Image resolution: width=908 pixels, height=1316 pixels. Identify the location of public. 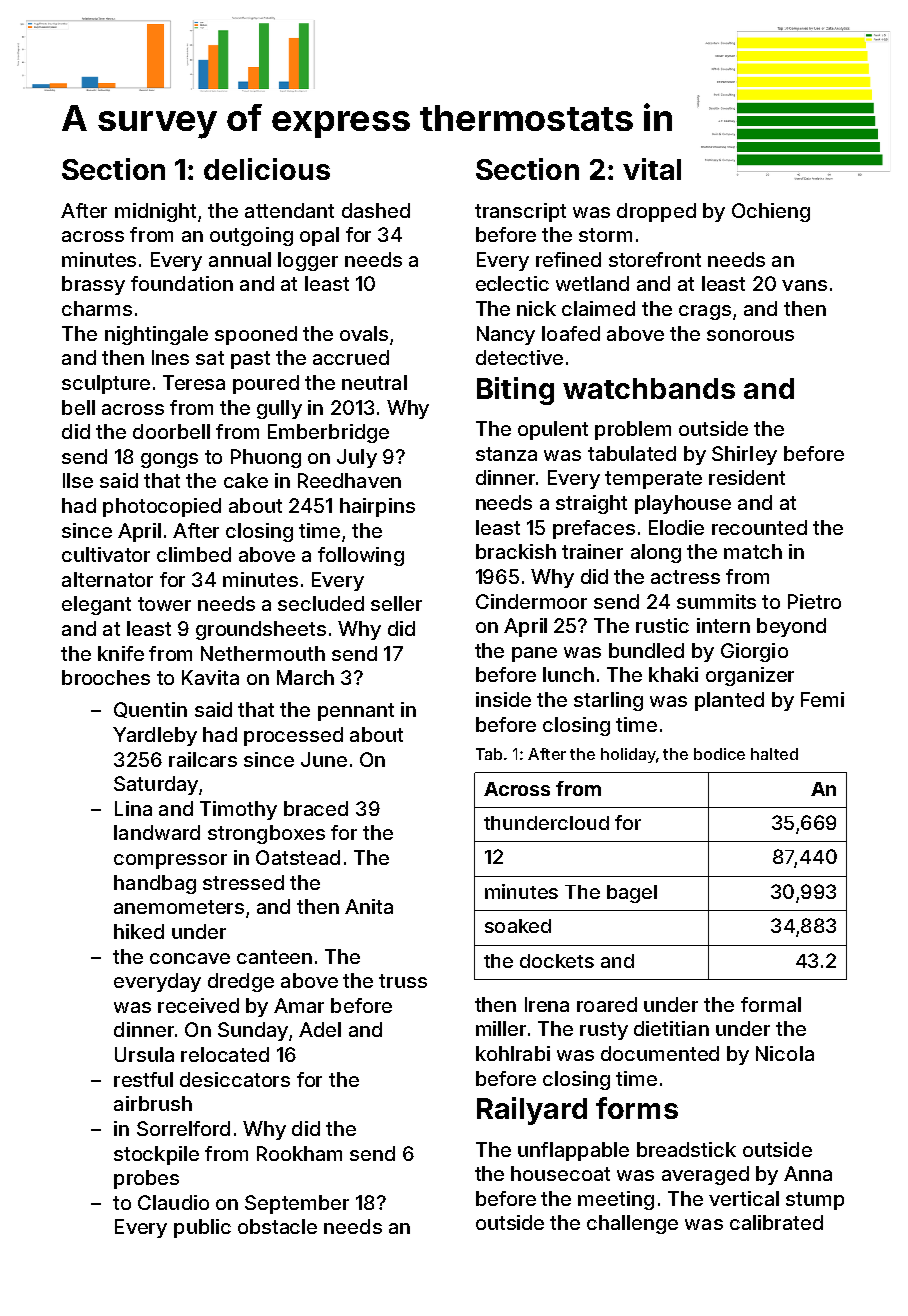
(202, 1228).
